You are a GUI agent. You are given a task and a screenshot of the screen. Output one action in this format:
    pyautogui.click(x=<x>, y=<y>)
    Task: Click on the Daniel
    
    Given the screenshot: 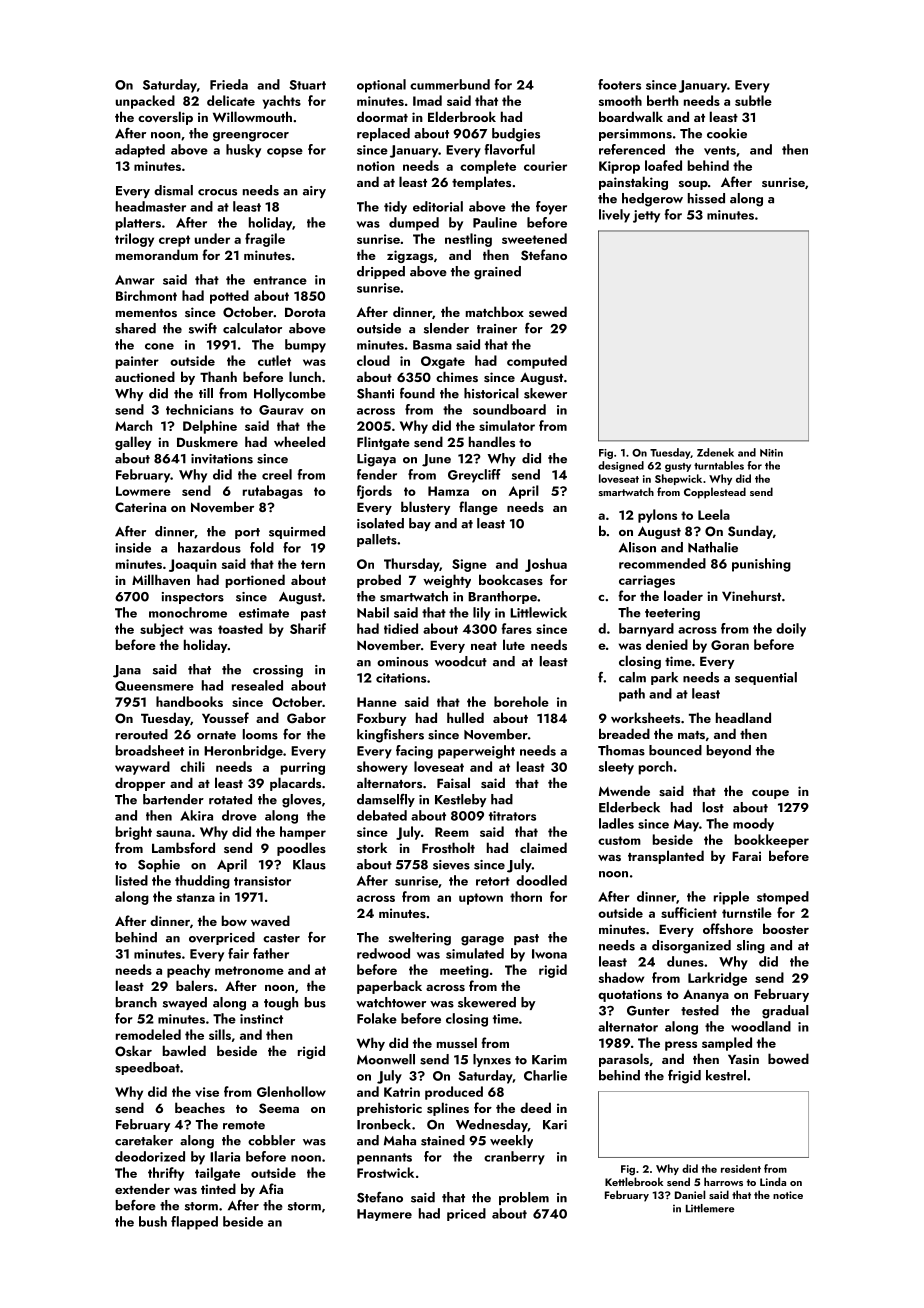 What is the action you would take?
    pyautogui.click(x=690, y=1194)
